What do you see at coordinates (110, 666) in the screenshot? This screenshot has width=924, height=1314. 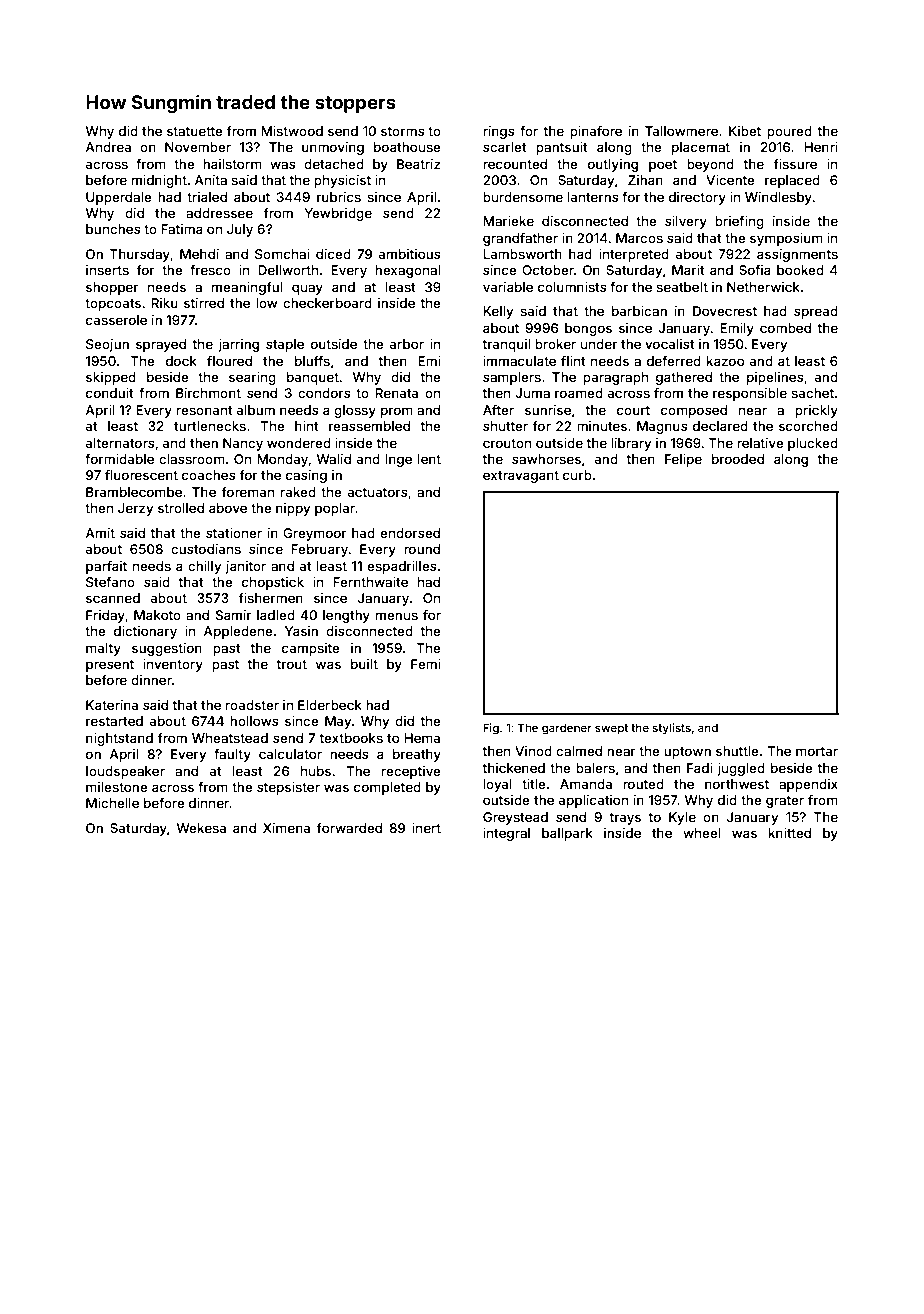 I see `present` at bounding box center [110, 666].
